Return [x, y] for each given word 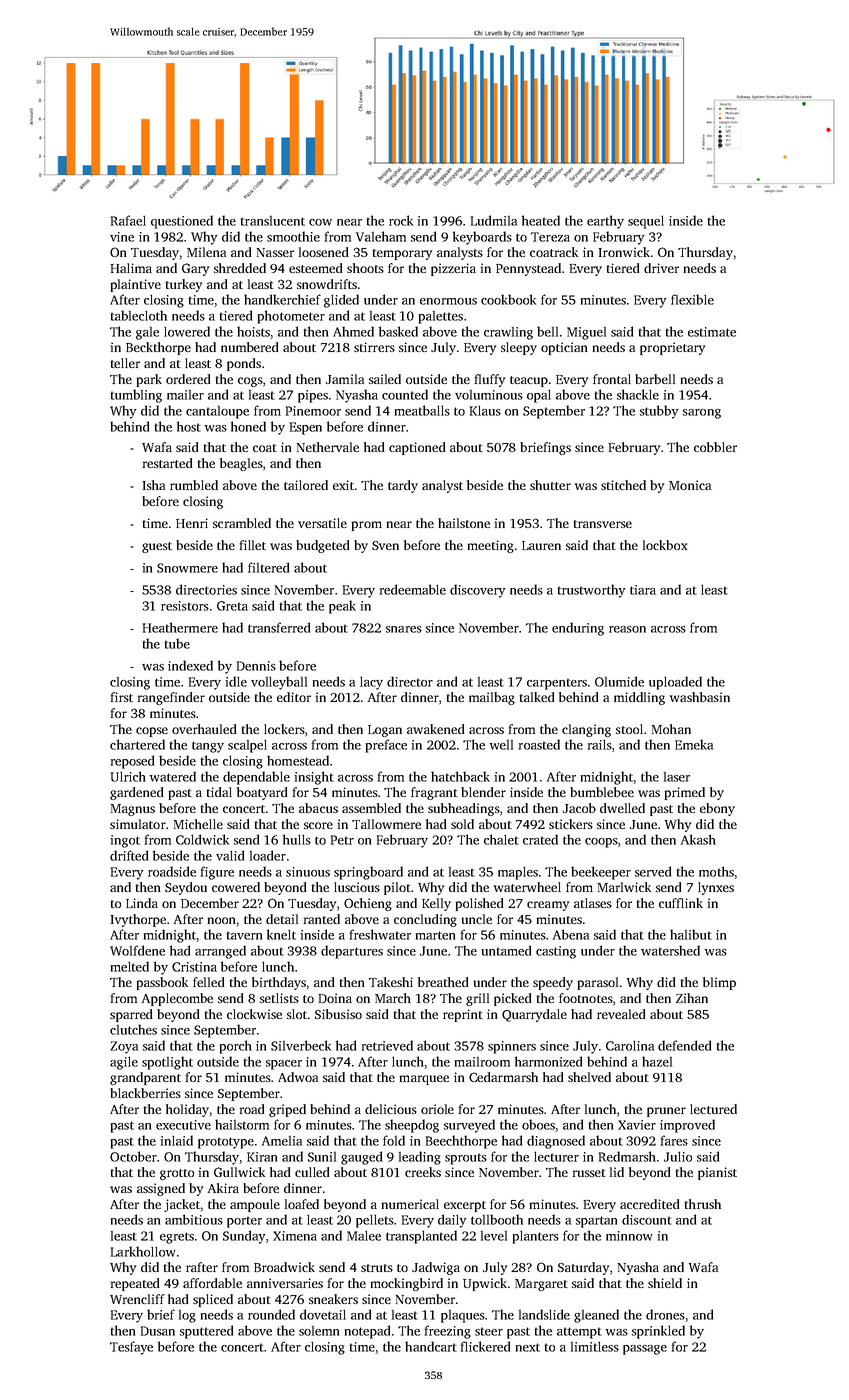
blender [483, 792]
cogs [250, 382]
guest [157, 547]
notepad [367, 1332]
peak [342, 607]
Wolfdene [137, 950]
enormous [448, 301]
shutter [550, 485]
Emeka [694, 744]
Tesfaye [131, 1348]
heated [541, 220]
